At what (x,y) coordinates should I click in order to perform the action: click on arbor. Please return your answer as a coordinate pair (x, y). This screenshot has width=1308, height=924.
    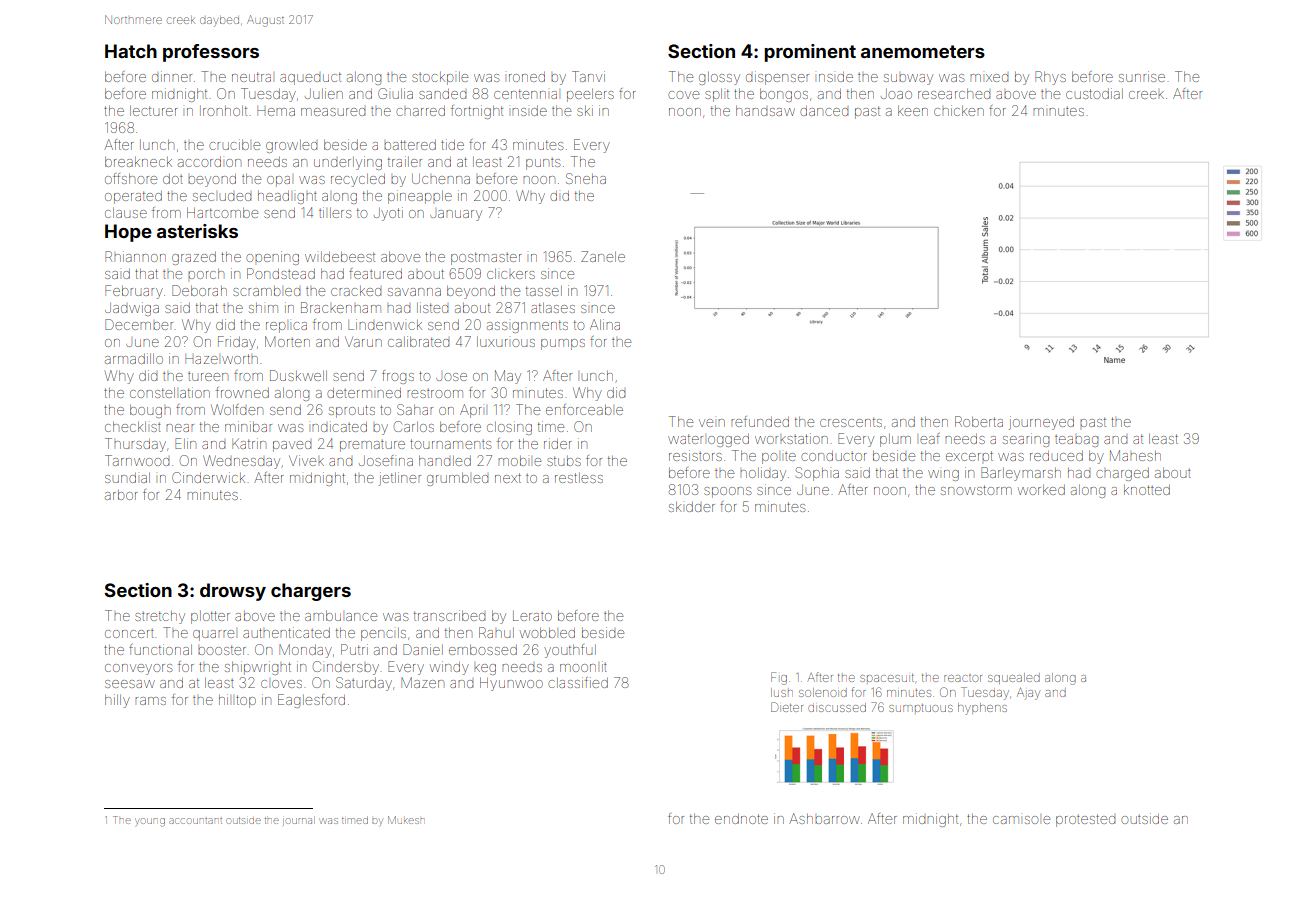
    Looking at the image, I should click on (121, 495).
